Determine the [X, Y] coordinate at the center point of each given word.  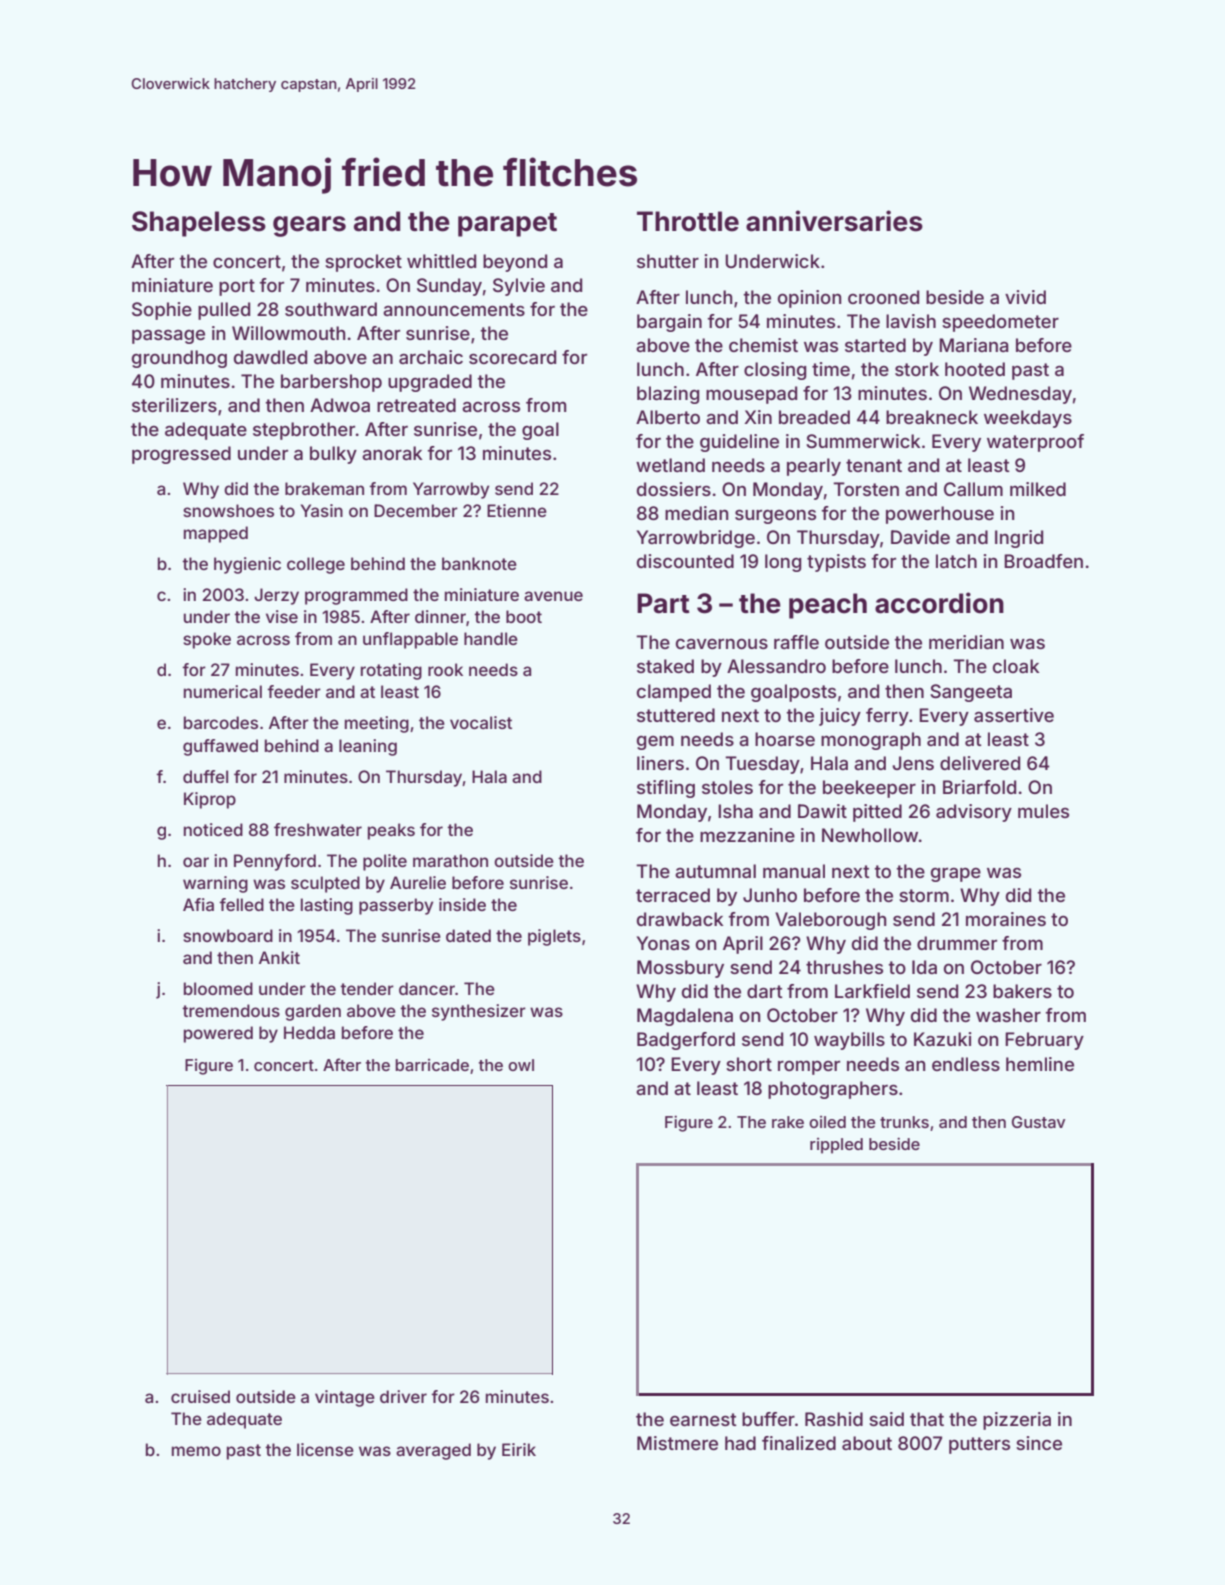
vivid [1025, 297]
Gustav [1038, 1122]
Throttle [688, 221]
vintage [345, 1398]
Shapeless [199, 224]
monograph [871, 741]
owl [521, 1065]
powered [218, 1034]
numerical [223, 691]
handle [491, 638]
